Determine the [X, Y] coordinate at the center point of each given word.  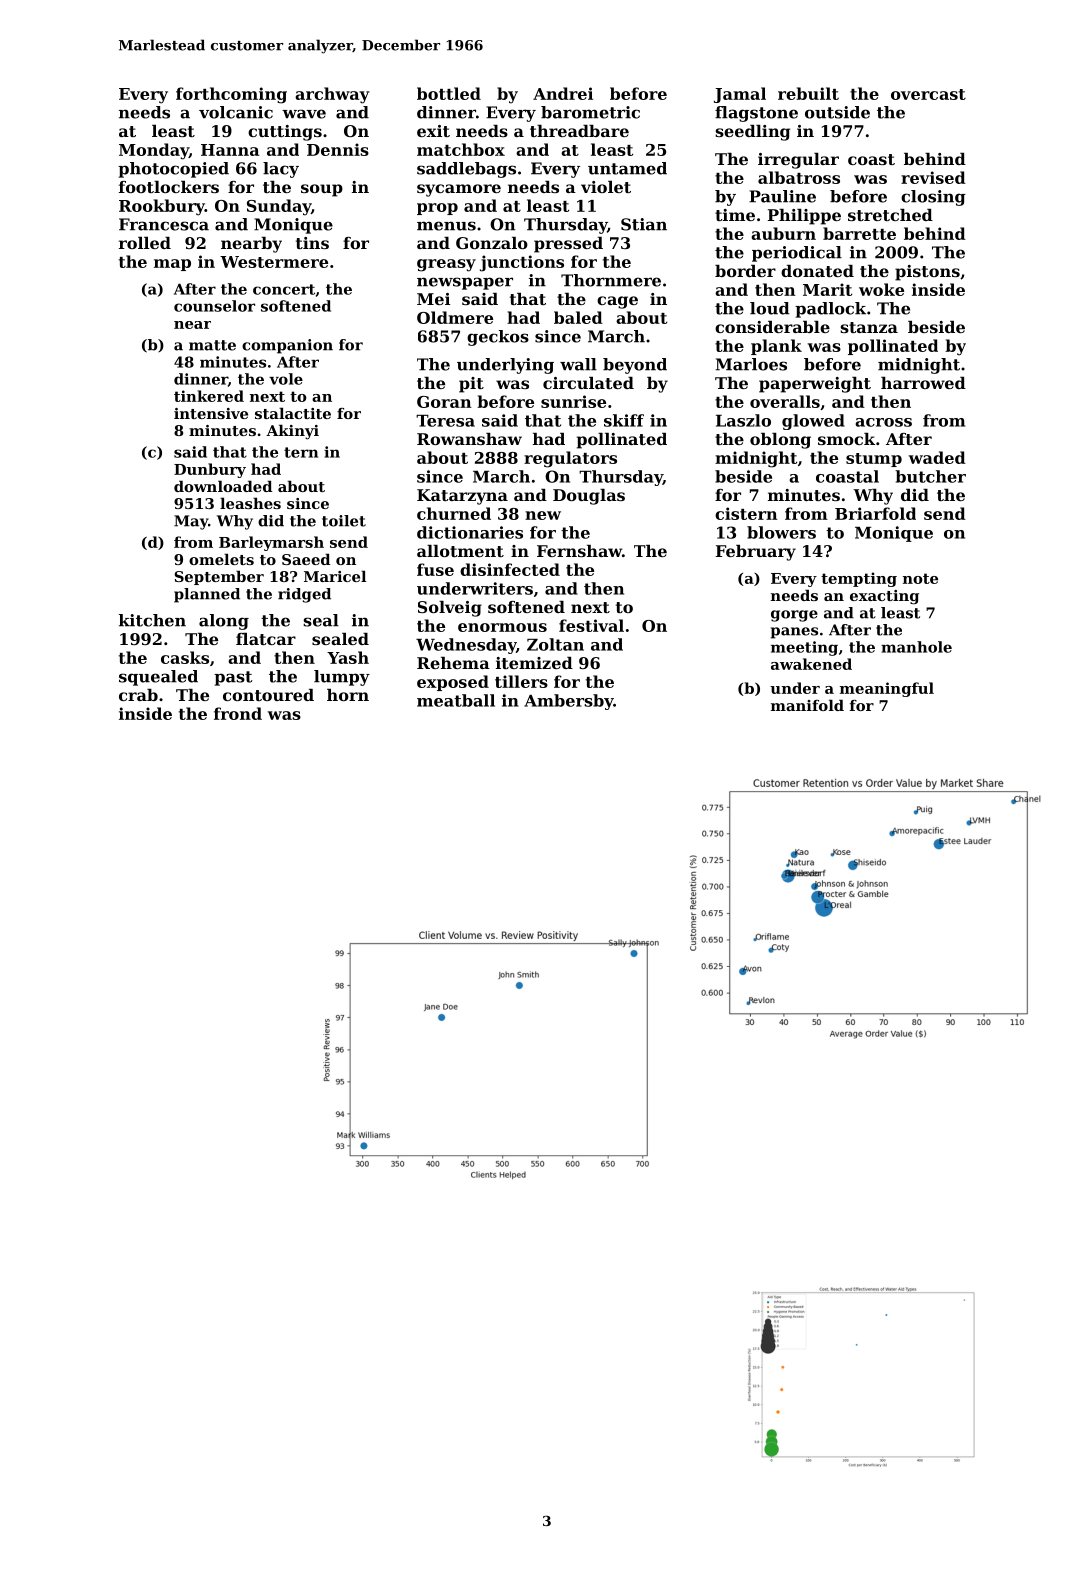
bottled [449, 93]
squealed [158, 678]
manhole [916, 647]
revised [933, 177]
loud [770, 308]
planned [207, 595]
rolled [145, 243]
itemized [534, 663]
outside [837, 112]
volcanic [236, 112]
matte [212, 345]
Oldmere [455, 317]
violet [606, 187]
